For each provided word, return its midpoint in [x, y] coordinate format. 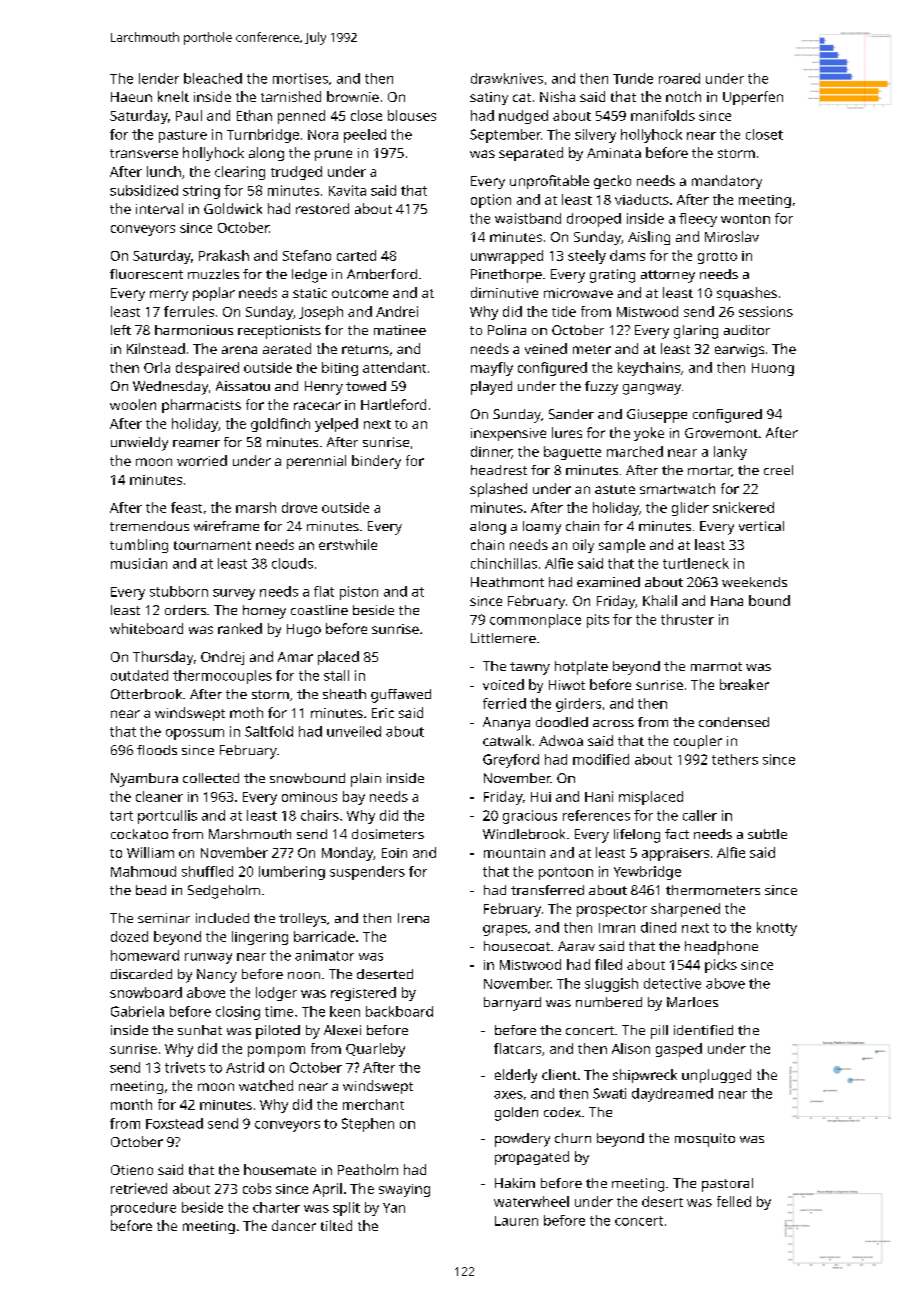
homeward [145, 955]
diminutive [504, 292]
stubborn [179, 591]
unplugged [716, 1076]
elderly [516, 1076]
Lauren [516, 1221]
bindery [376, 462]
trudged [296, 173]
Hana [727, 601]
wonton [745, 219]
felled [734, 1201]
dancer [294, 1225]
